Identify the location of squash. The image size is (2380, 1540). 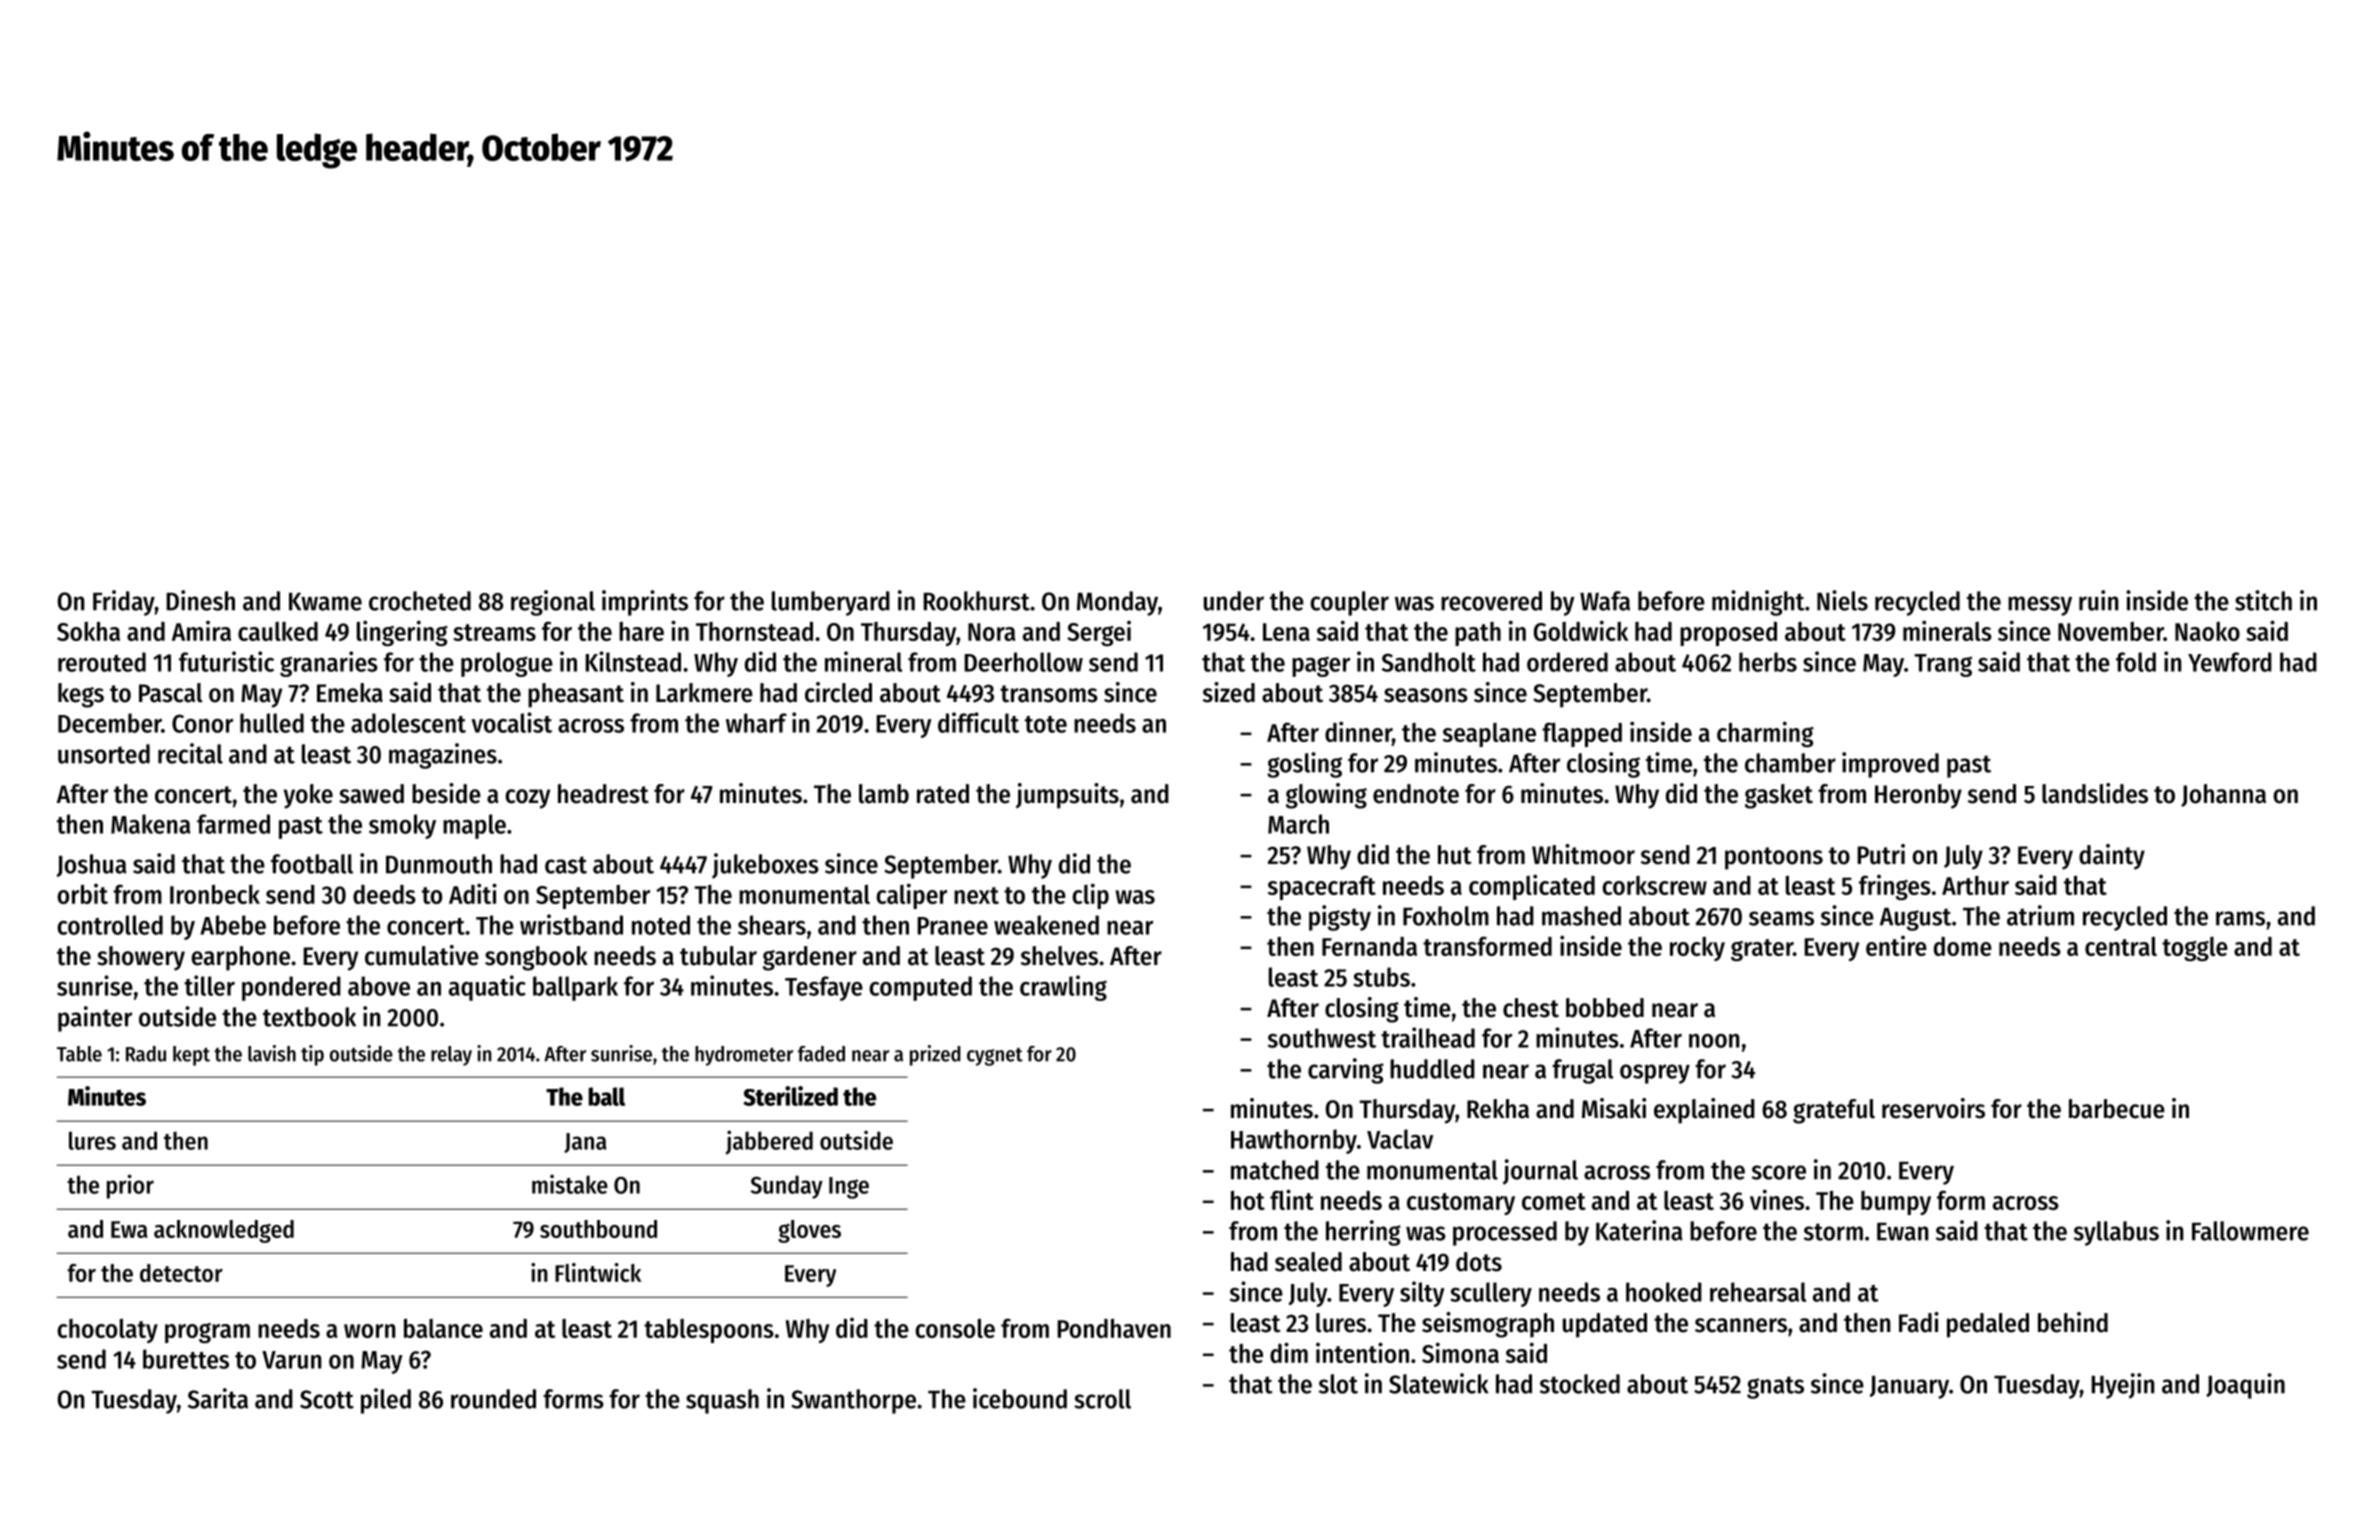
(722, 1401).
